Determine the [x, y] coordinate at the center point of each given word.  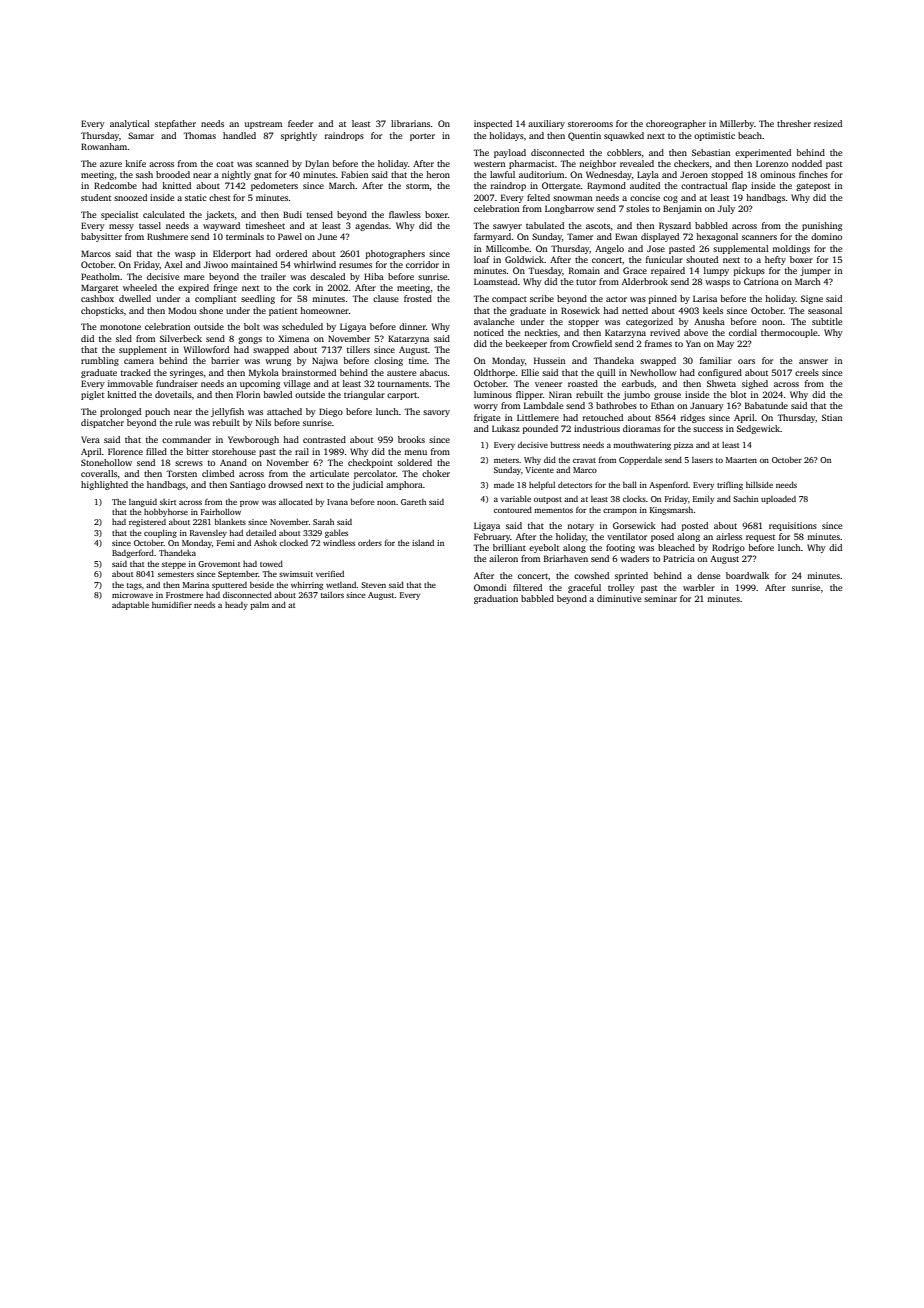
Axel [173, 264]
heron [438, 174]
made [504, 485]
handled [239, 135]
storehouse [234, 451]
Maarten [741, 460]
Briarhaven [566, 558]
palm [259, 605]
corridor [422, 264]
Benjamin [682, 209]
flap [739, 186]
